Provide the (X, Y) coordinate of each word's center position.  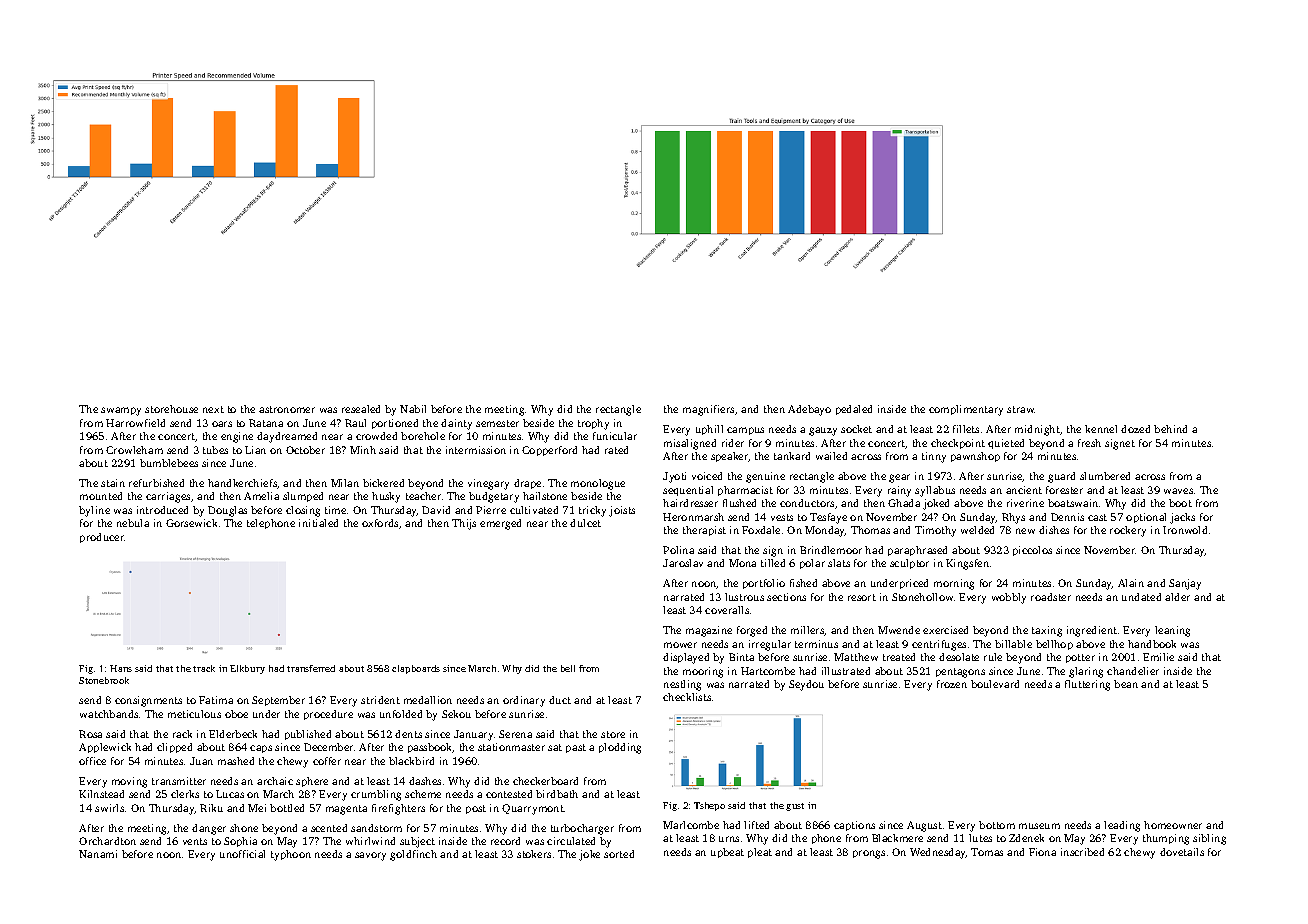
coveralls (727, 610)
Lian (255, 450)
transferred (311, 668)
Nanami (98, 854)
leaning (1172, 631)
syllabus (935, 491)
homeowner (1173, 825)
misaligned (690, 444)
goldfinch (413, 855)
